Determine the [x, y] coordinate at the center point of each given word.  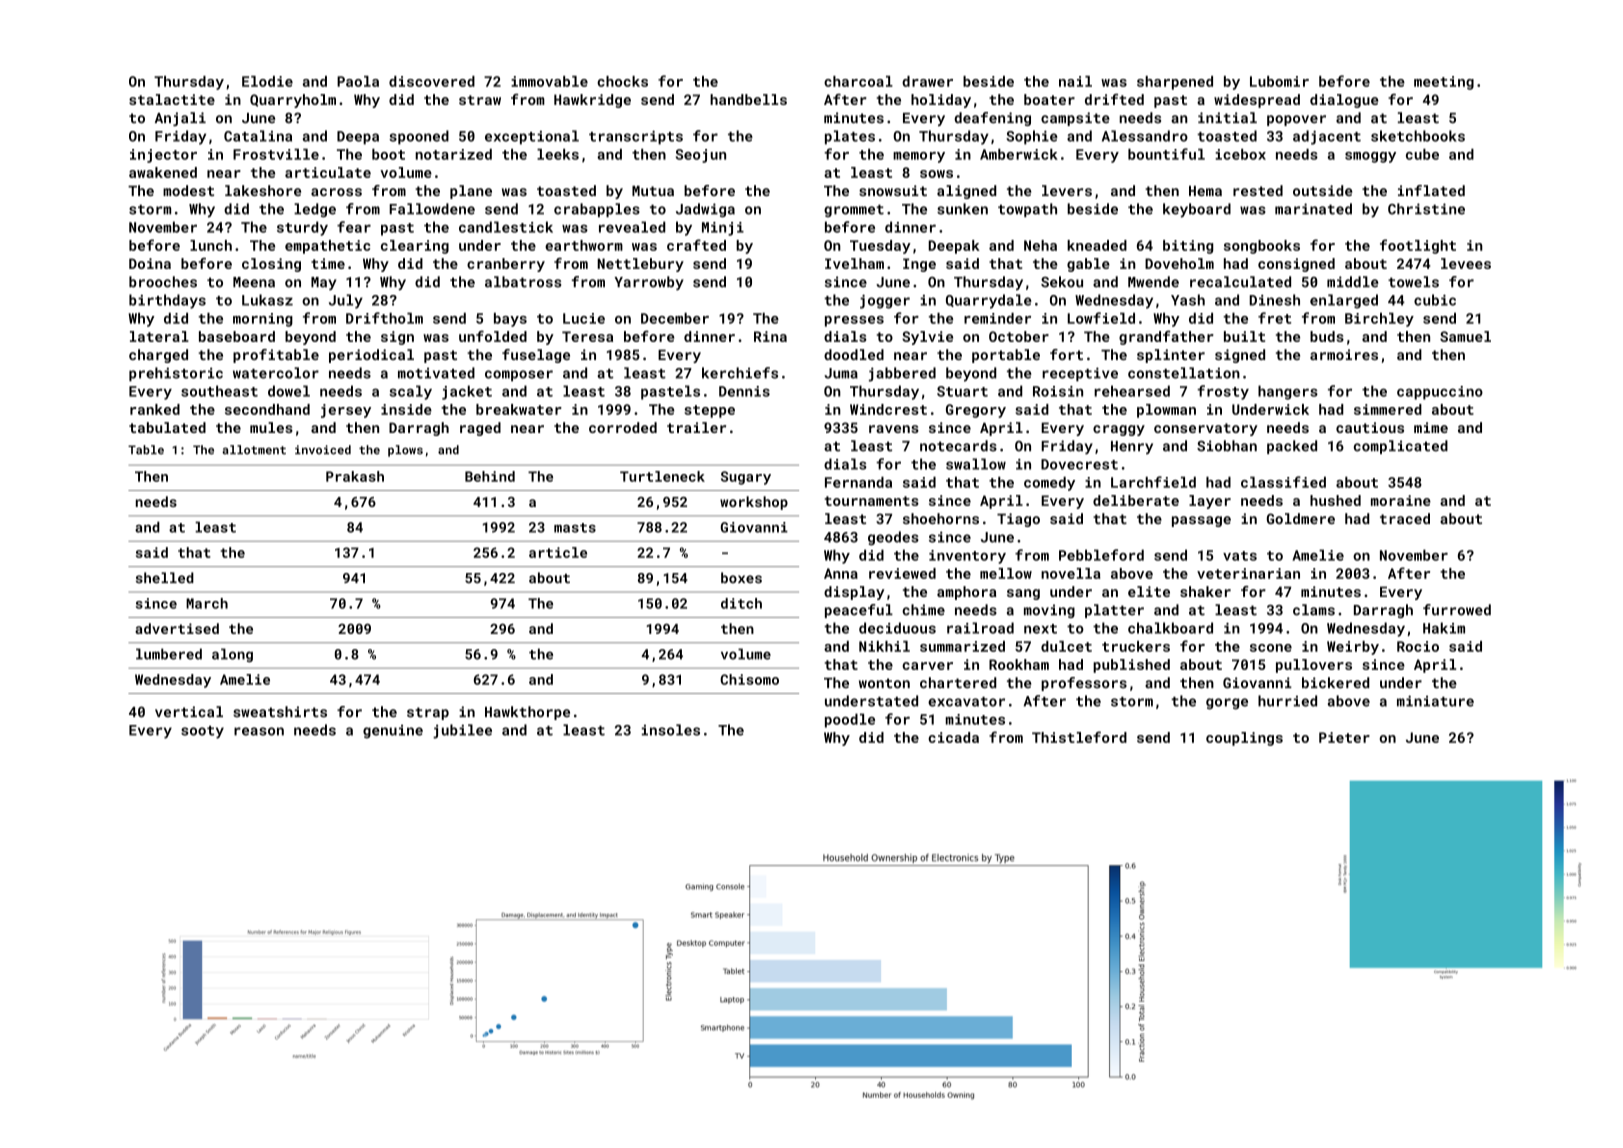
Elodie [267, 81]
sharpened [1175, 83]
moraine [1401, 500]
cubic [1435, 300]
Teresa [587, 336]
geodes [893, 538]
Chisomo [749, 679]
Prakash [355, 476]
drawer [927, 81]
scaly [410, 392]
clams [1314, 610]
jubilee [462, 731]
